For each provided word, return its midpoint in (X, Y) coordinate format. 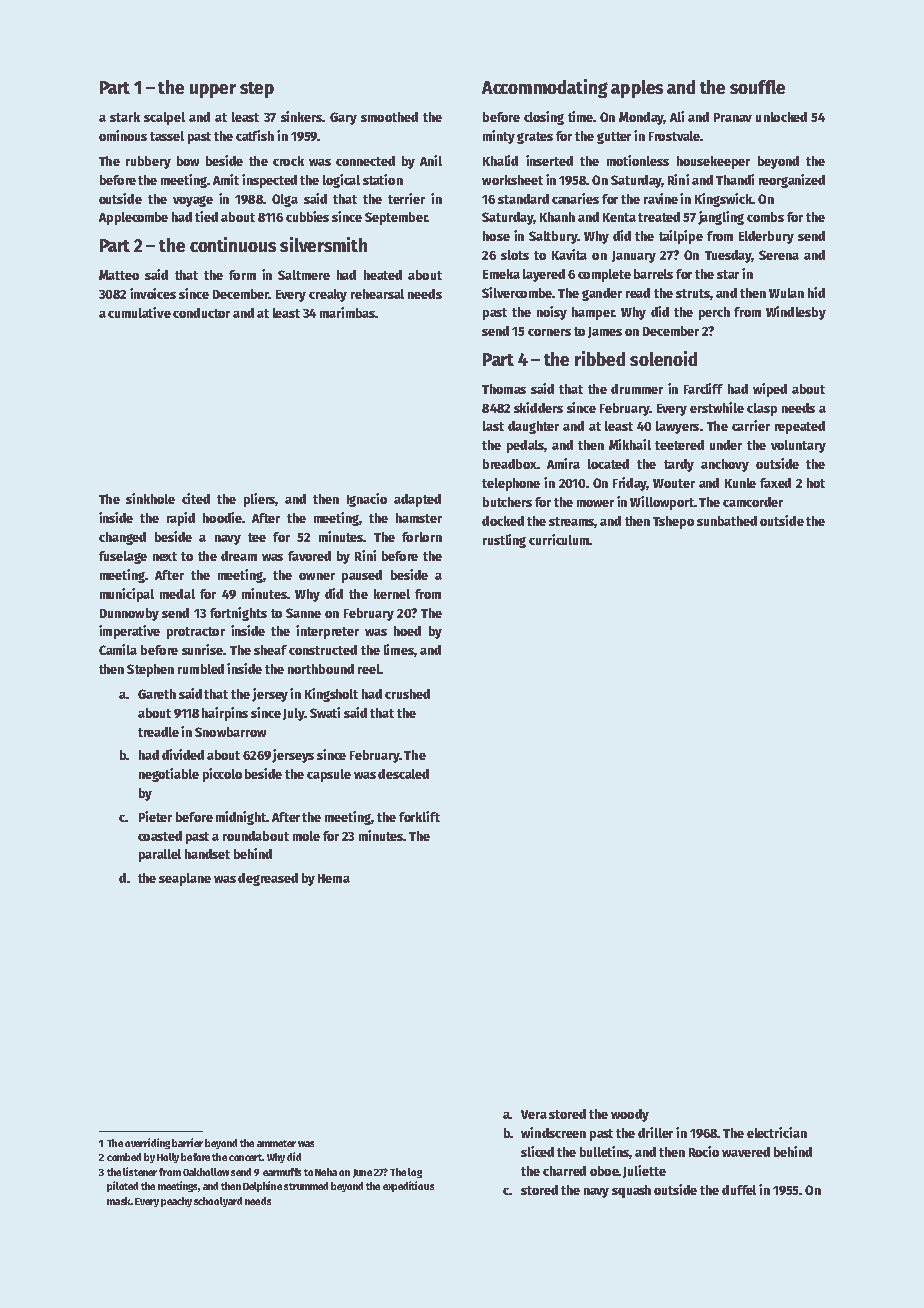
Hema (334, 878)
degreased (268, 879)
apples (637, 89)
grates (535, 138)
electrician (777, 1132)
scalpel (164, 118)
